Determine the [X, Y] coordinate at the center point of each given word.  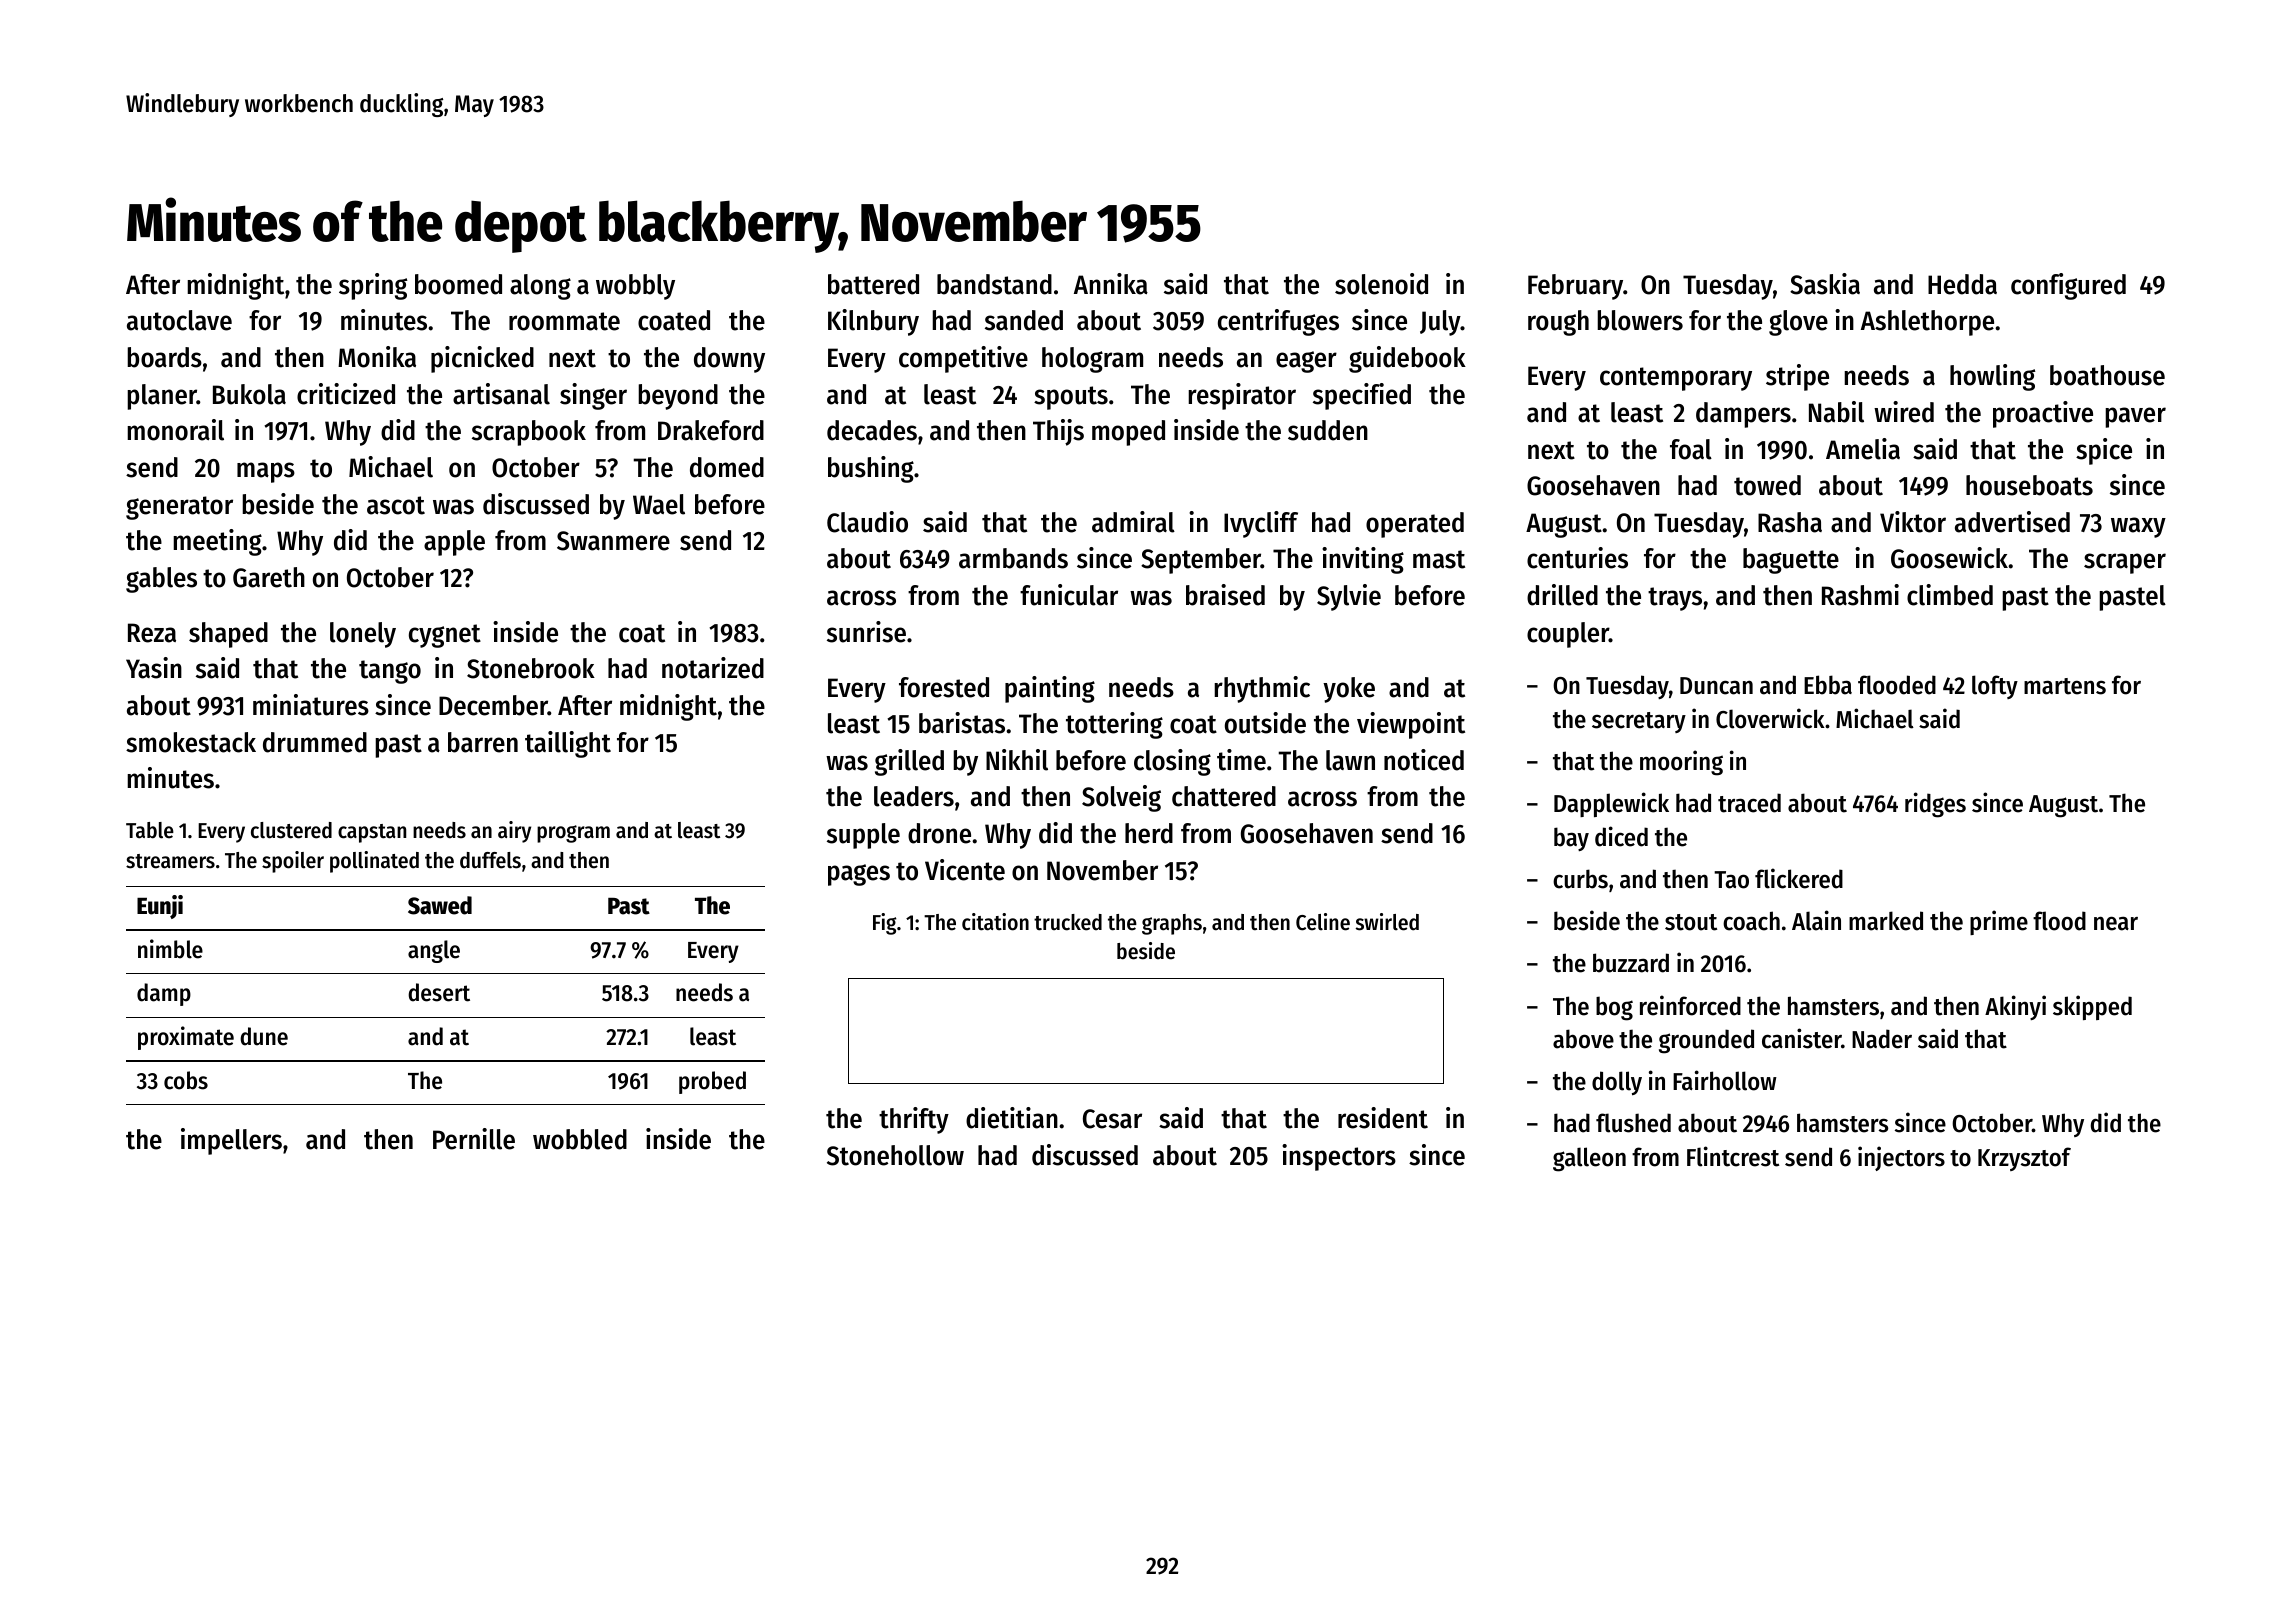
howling [1993, 377]
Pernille [474, 1139]
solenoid [1381, 284]
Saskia [1825, 284]
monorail [175, 430]
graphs [1172, 924]
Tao [1731, 880]
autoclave [179, 320]
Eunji [160, 907]
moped [1128, 433]
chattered [1224, 796]
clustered [291, 830]
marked [1886, 921]
